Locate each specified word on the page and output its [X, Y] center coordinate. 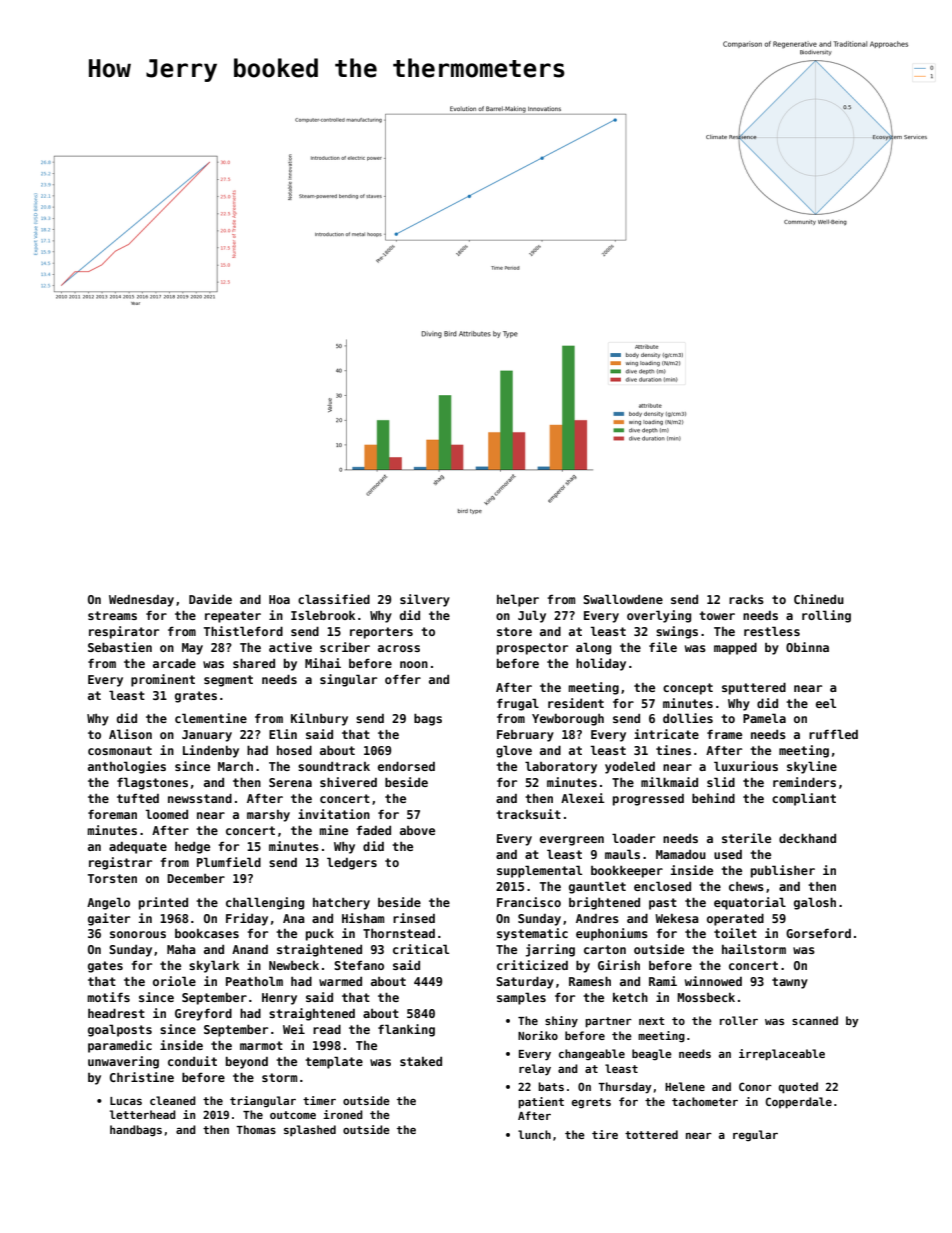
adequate [138, 848]
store [514, 631]
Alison [130, 734]
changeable [592, 1054]
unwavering [123, 1062]
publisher [783, 871]
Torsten [112, 878]
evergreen [572, 841]
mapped [735, 648]
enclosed [662, 886]
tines [673, 750]
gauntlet [597, 887]
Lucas [126, 1101]
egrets [591, 1103]
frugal [518, 704]
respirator [124, 632]
